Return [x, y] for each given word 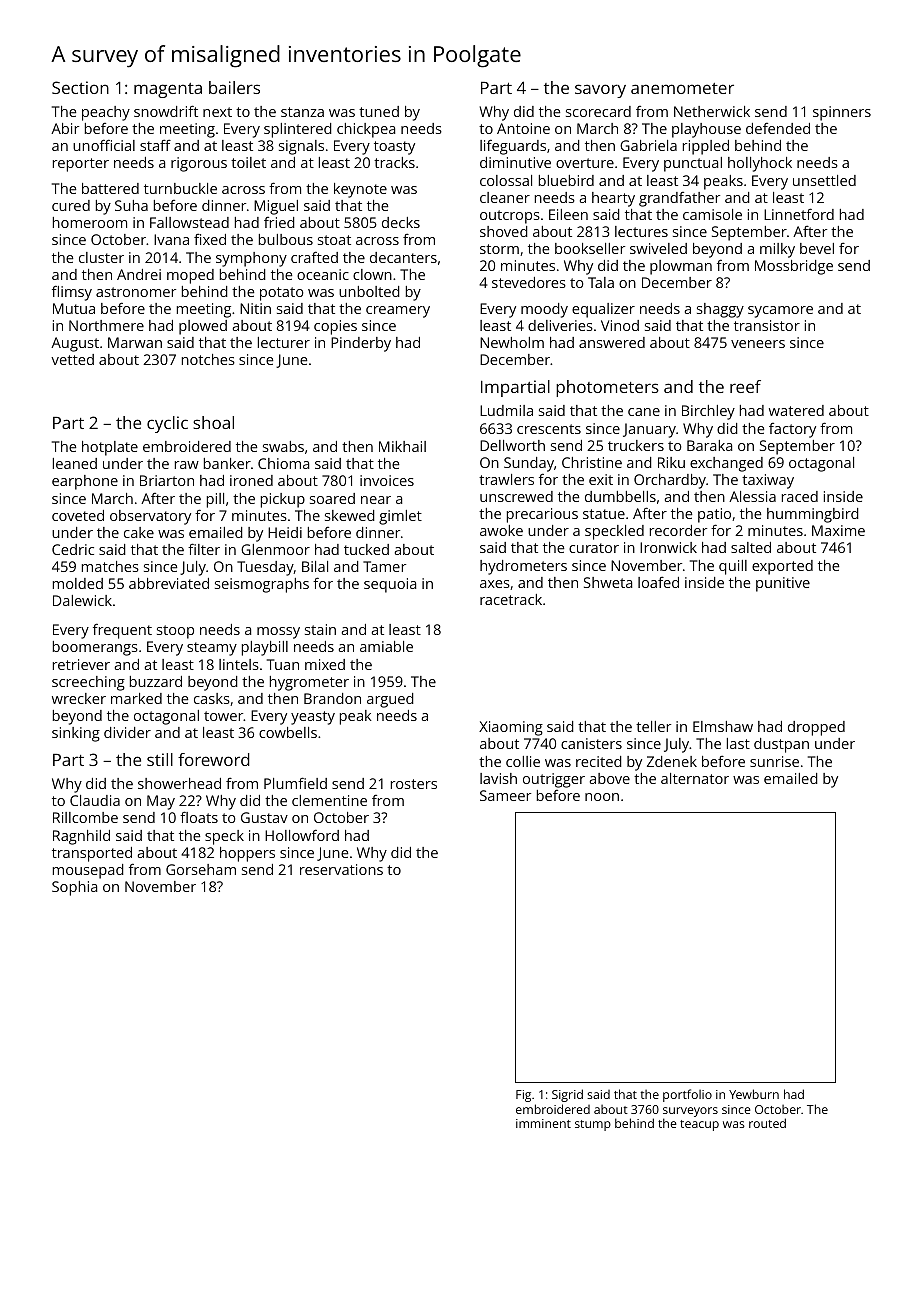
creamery [398, 312]
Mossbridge [794, 267]
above [610, 778]
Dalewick [82, 600]
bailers [234, 87]
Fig [523, 1096]
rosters [414, 784]
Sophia [74, 888]
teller [653, 726]
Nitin [255, 308]
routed [767, 1123]
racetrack [511, 599]
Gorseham [201, 869]
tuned [379, 111]
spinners [842, 113]
